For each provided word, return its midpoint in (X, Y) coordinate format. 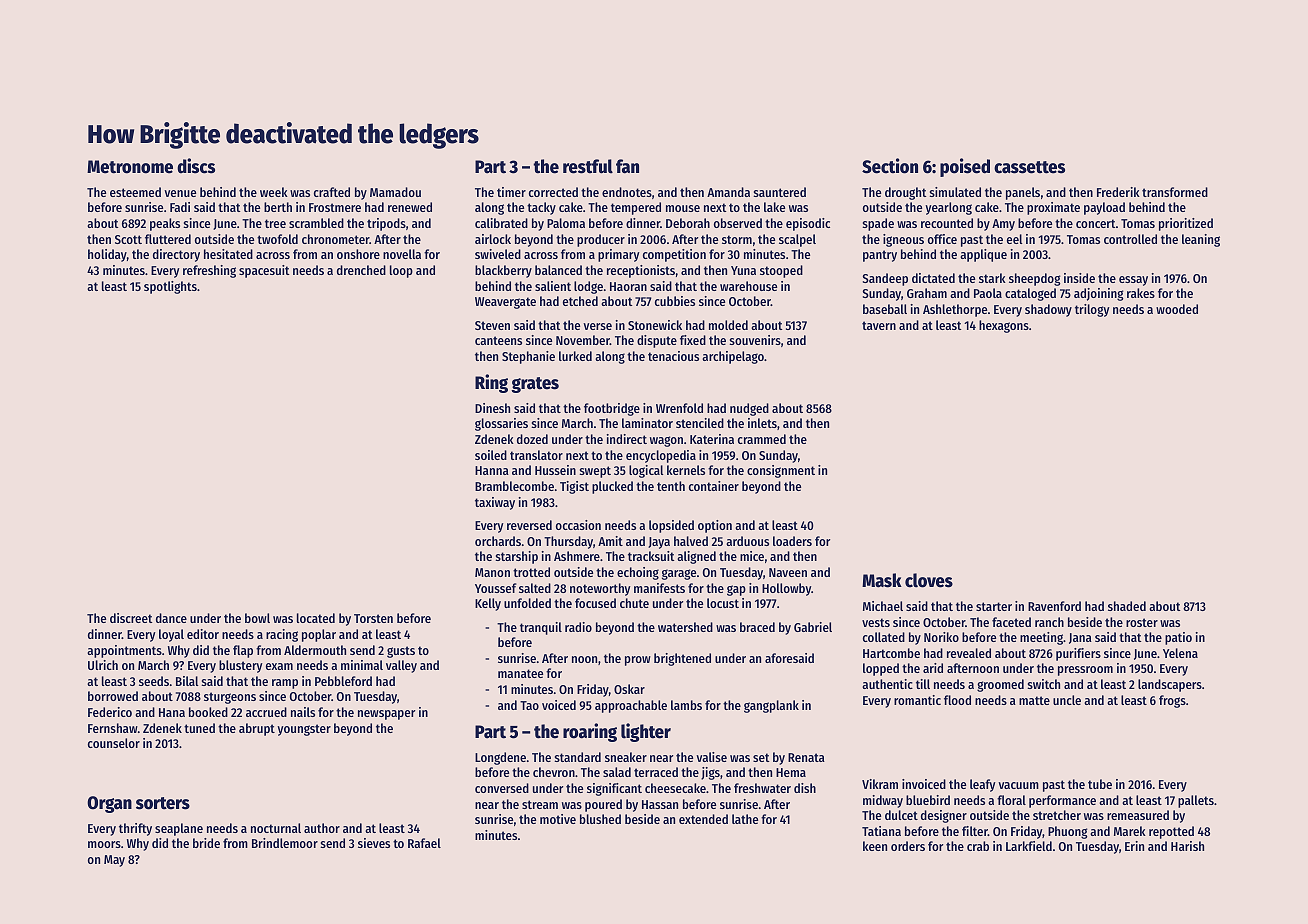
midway (883, 801)
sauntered (780, 192)
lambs (686, 705)
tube (1100, 784)
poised (965, 167)
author (322, 828)
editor (203, 634)
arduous (747, 541)
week (274, 192)
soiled (491, 455)
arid (933, 668)
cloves (929, 580)
